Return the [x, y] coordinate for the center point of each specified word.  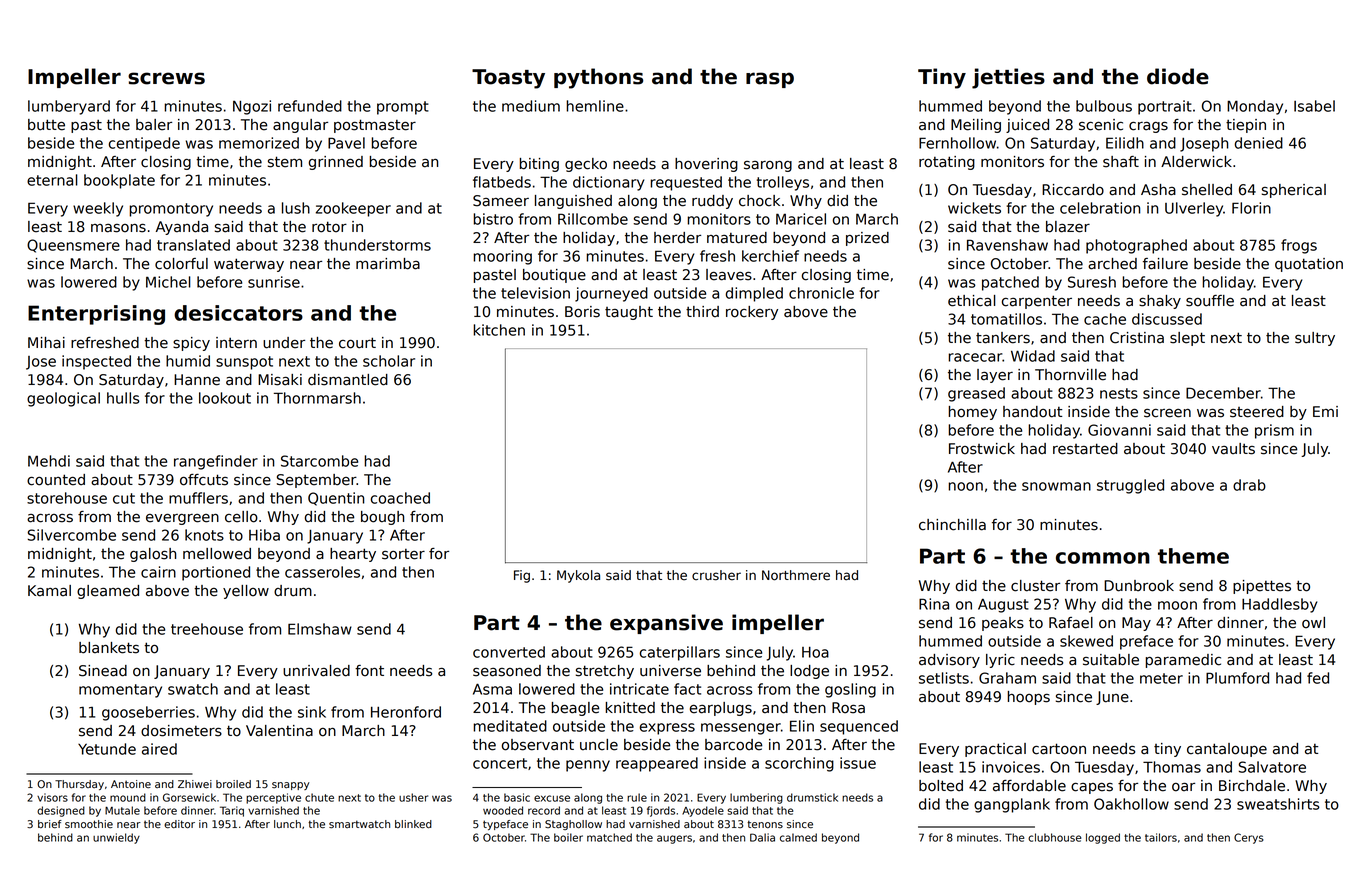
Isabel [1314, 106]
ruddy [712, 202]
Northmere [796, 575]
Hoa [815, 652]
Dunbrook [1139, 586]
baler [154, 125]
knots [204, 535]
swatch [193, 689]
